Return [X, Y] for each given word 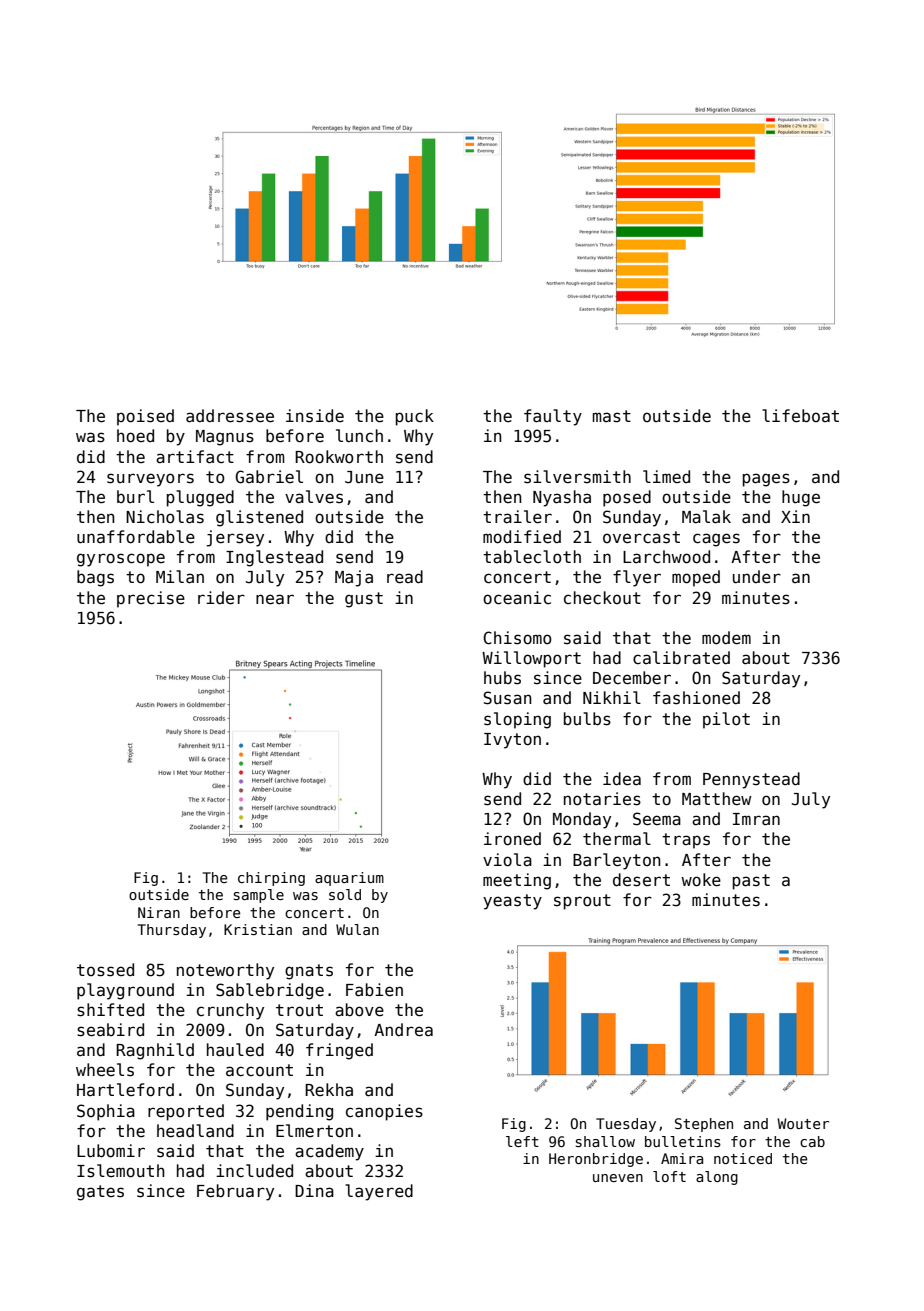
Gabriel [269, 477]
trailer [517, 517]
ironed [512, 839]
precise [151, 599]
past [751, 882]
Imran [756, 819]
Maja [354, 578]
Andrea [403, 1030]
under [757, 577]
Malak [706, 517]
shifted [110, 1010]
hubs [502, 678]
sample [259, 896]
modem [726, 638]
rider [221, 598]
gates [100, 1193]
